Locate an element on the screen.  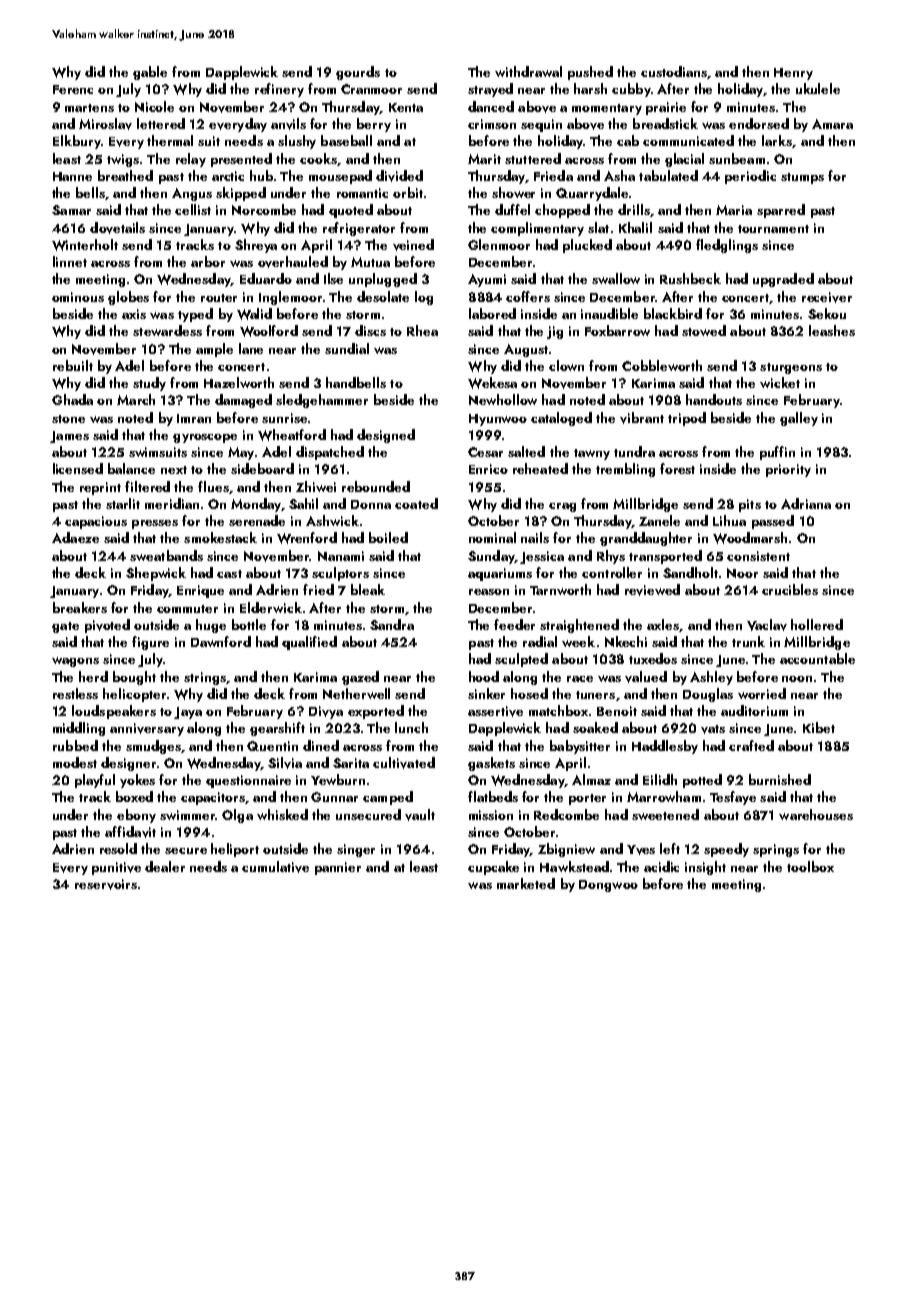
smudges is located at coordinates (153, 747).
